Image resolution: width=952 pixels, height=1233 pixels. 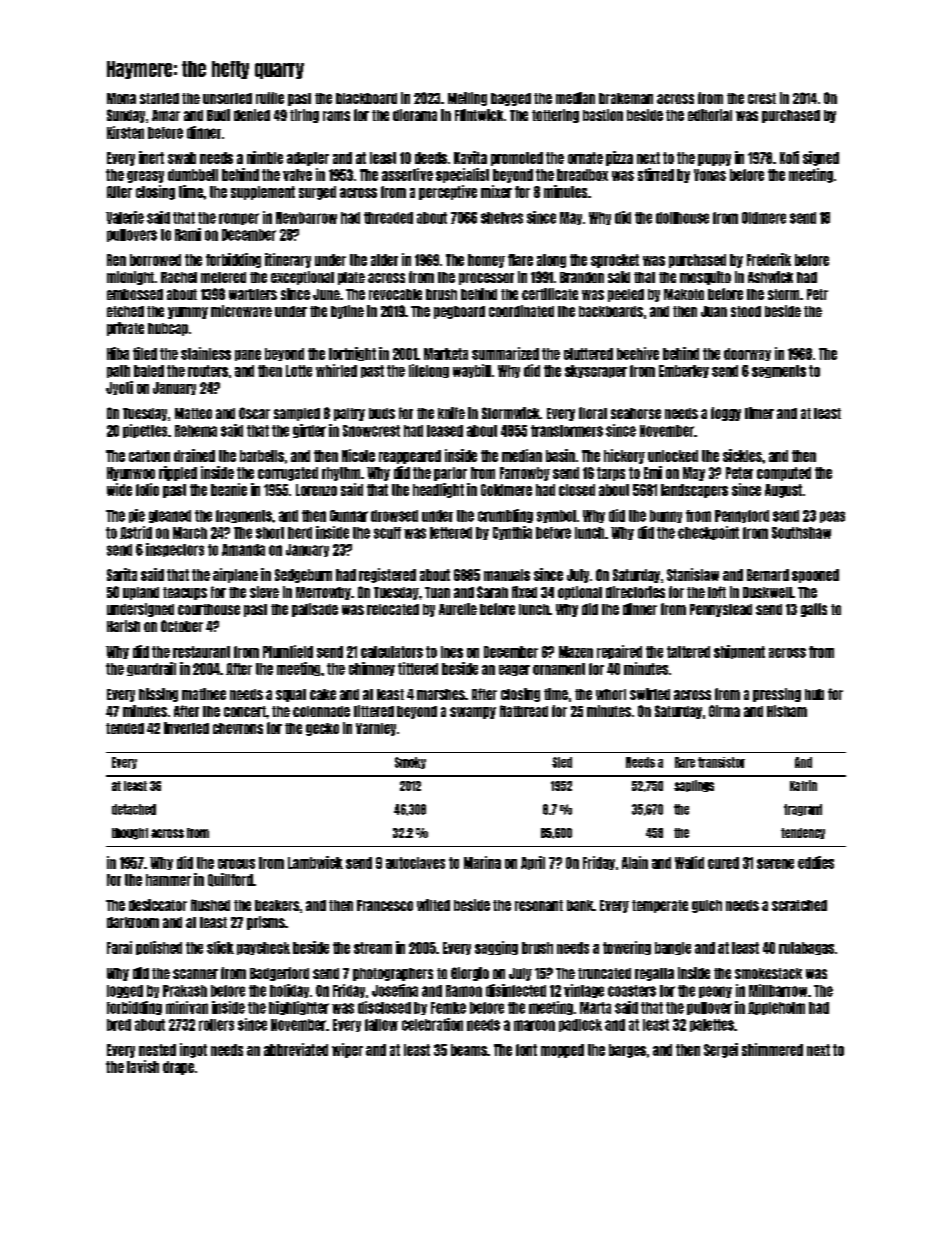 I want to click on pressing, so click(x=777, y=695).
